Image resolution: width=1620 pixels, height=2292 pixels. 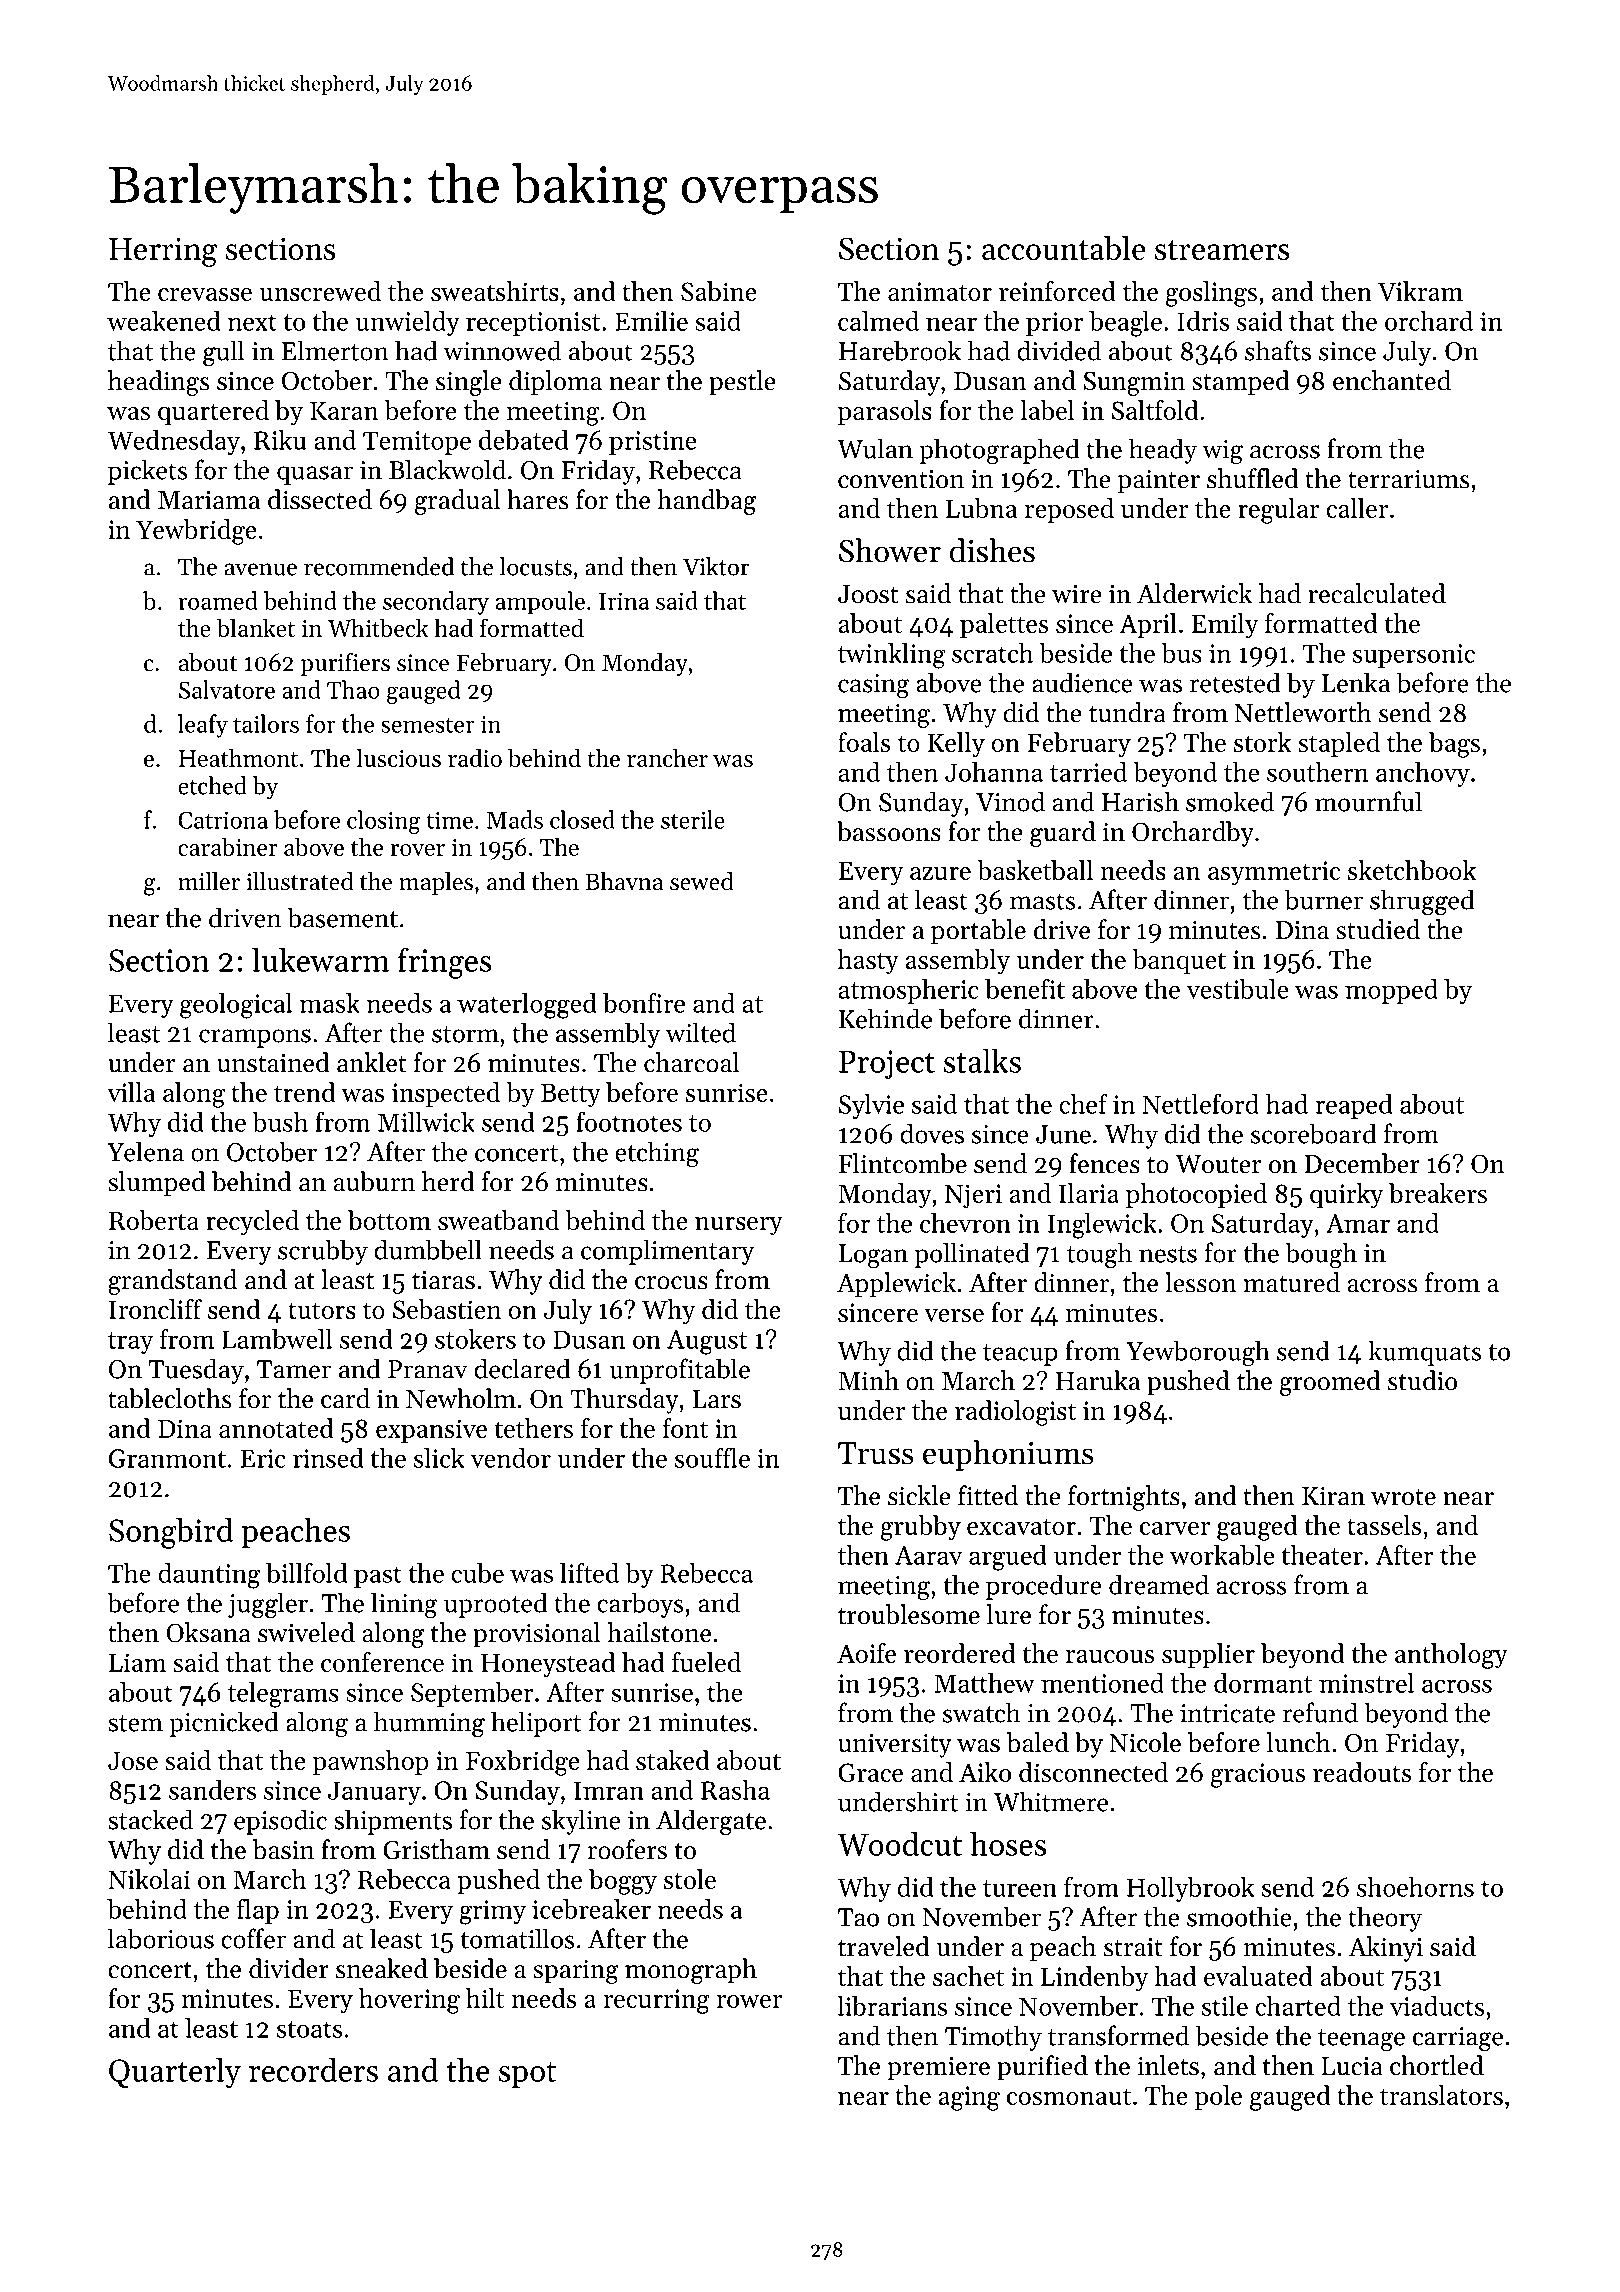 What do you see at coordinates (398, 757) in the screenshot?
I see `luscious` at bounding box center [398, 757].
